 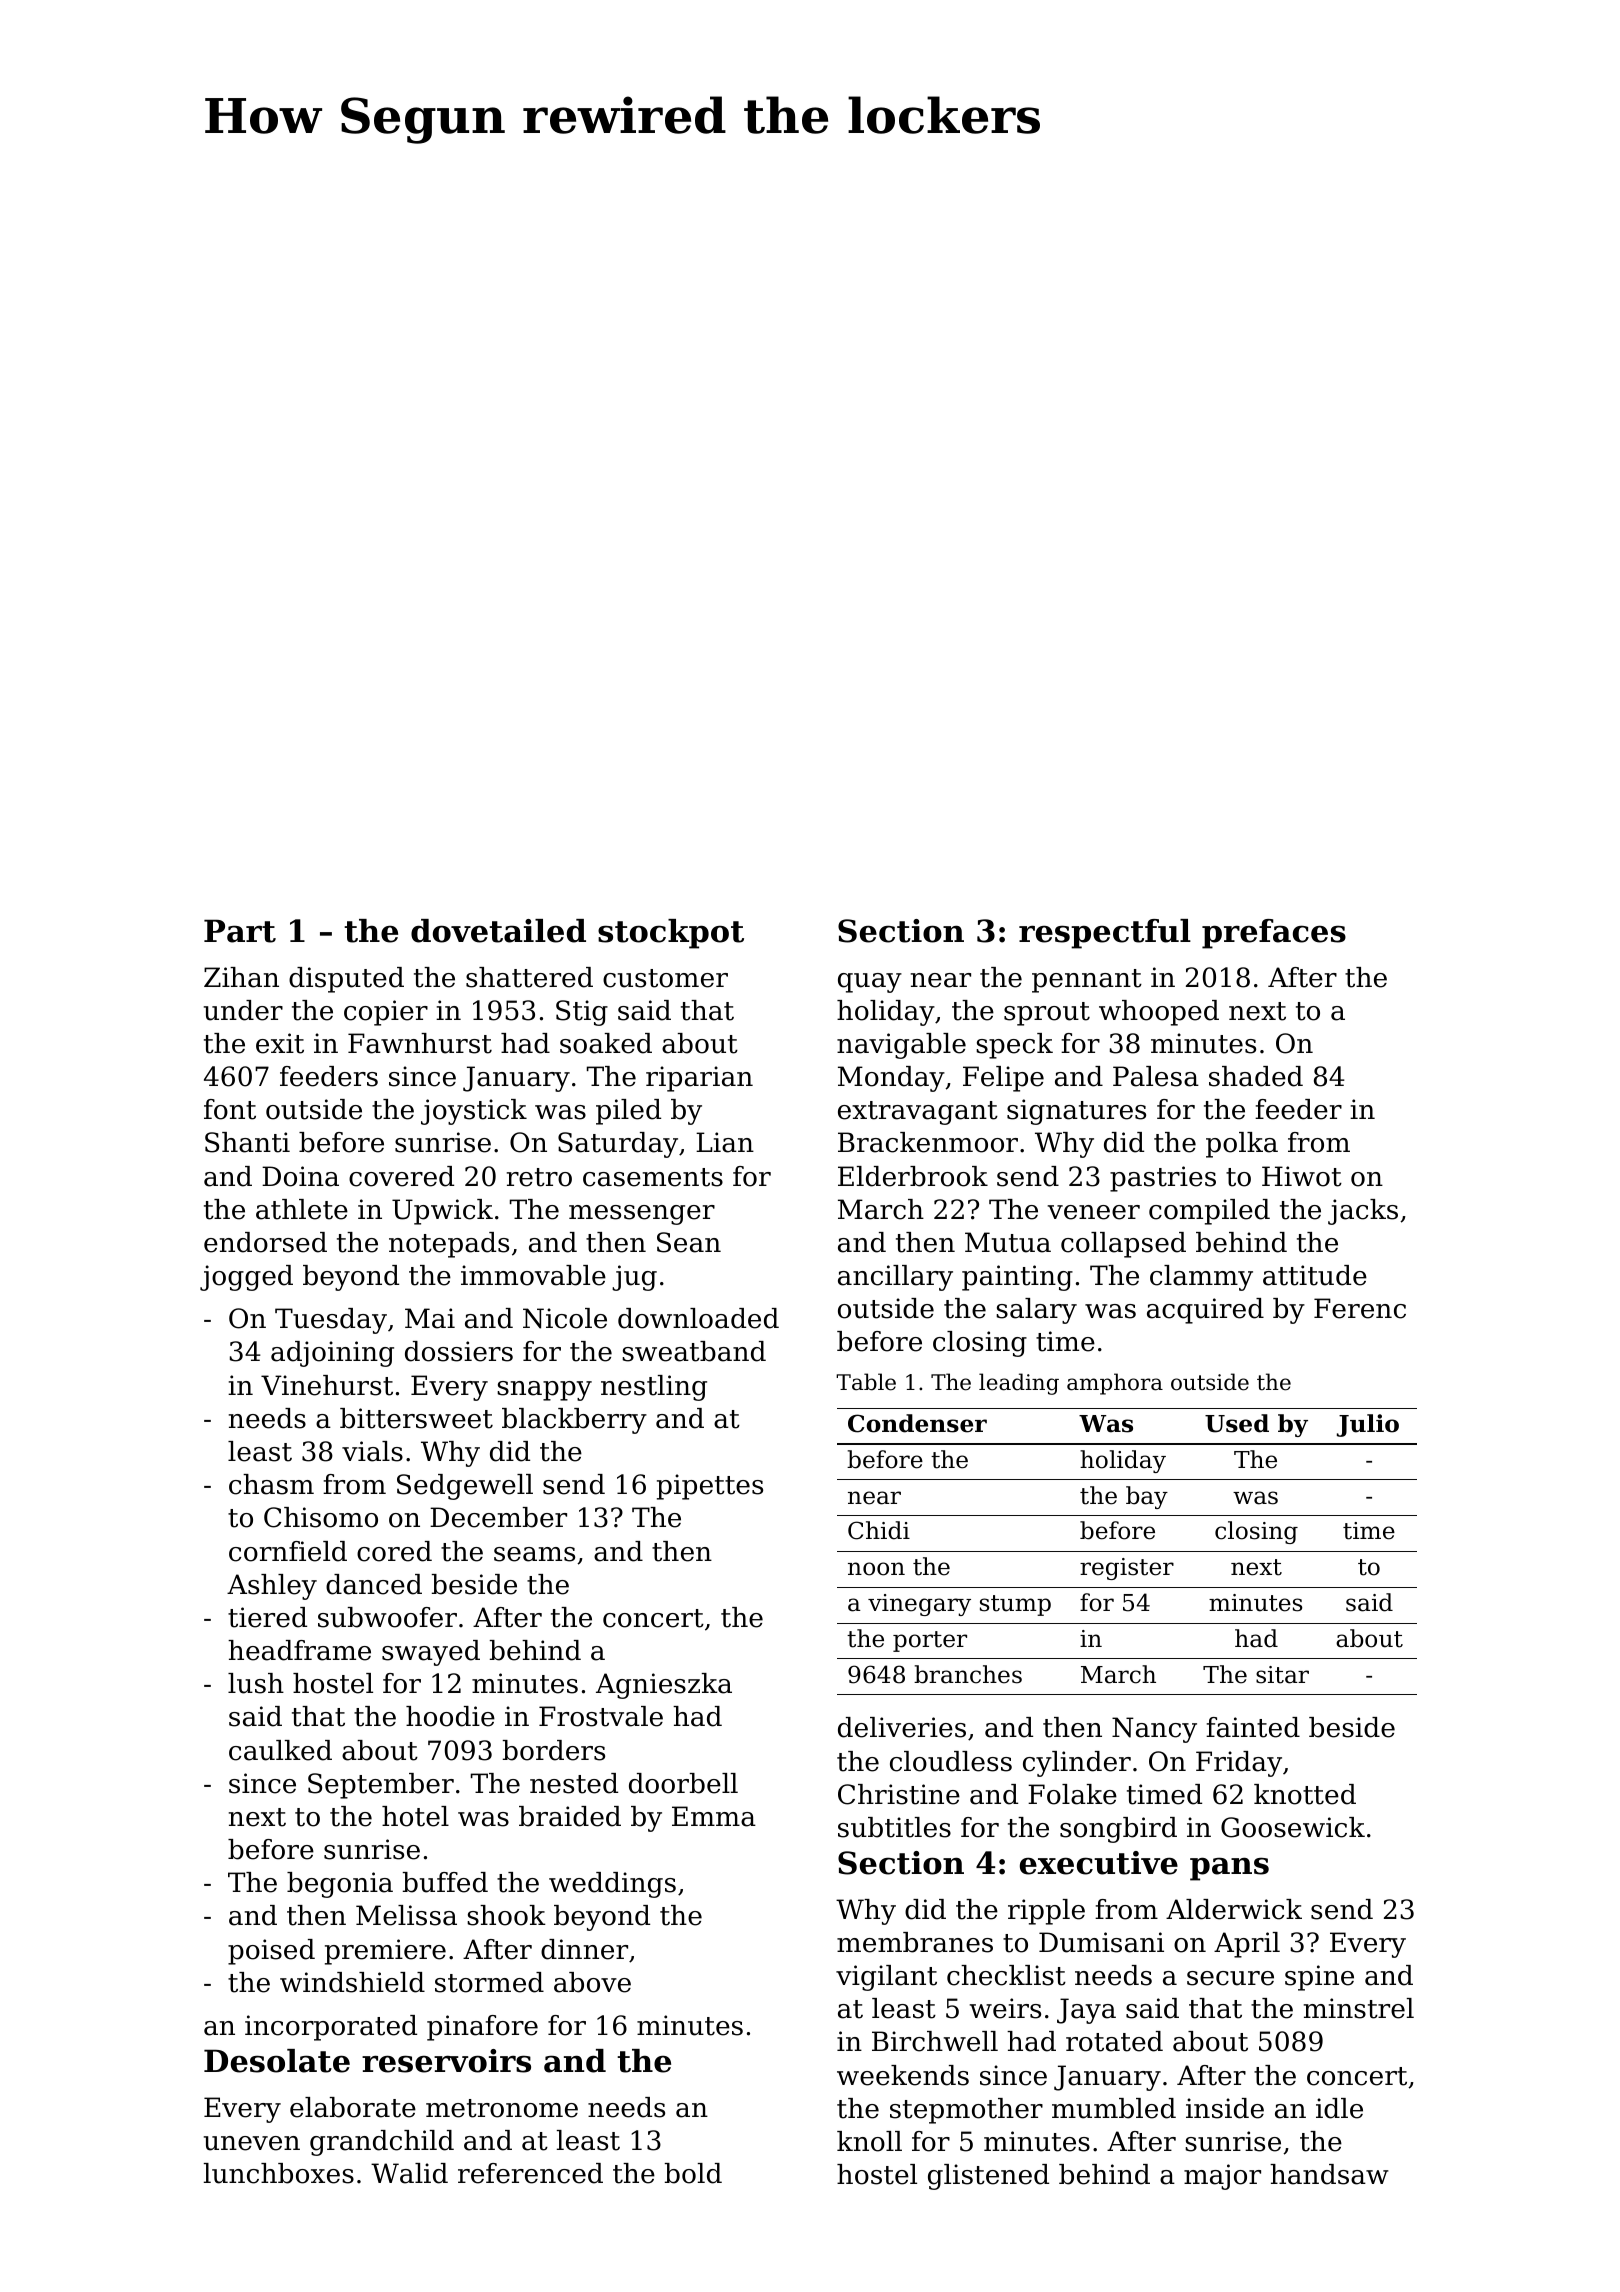 What do you see at coordinates (968, 1674) in the document?
I see `branches` at bounding box center [968, 1674].
